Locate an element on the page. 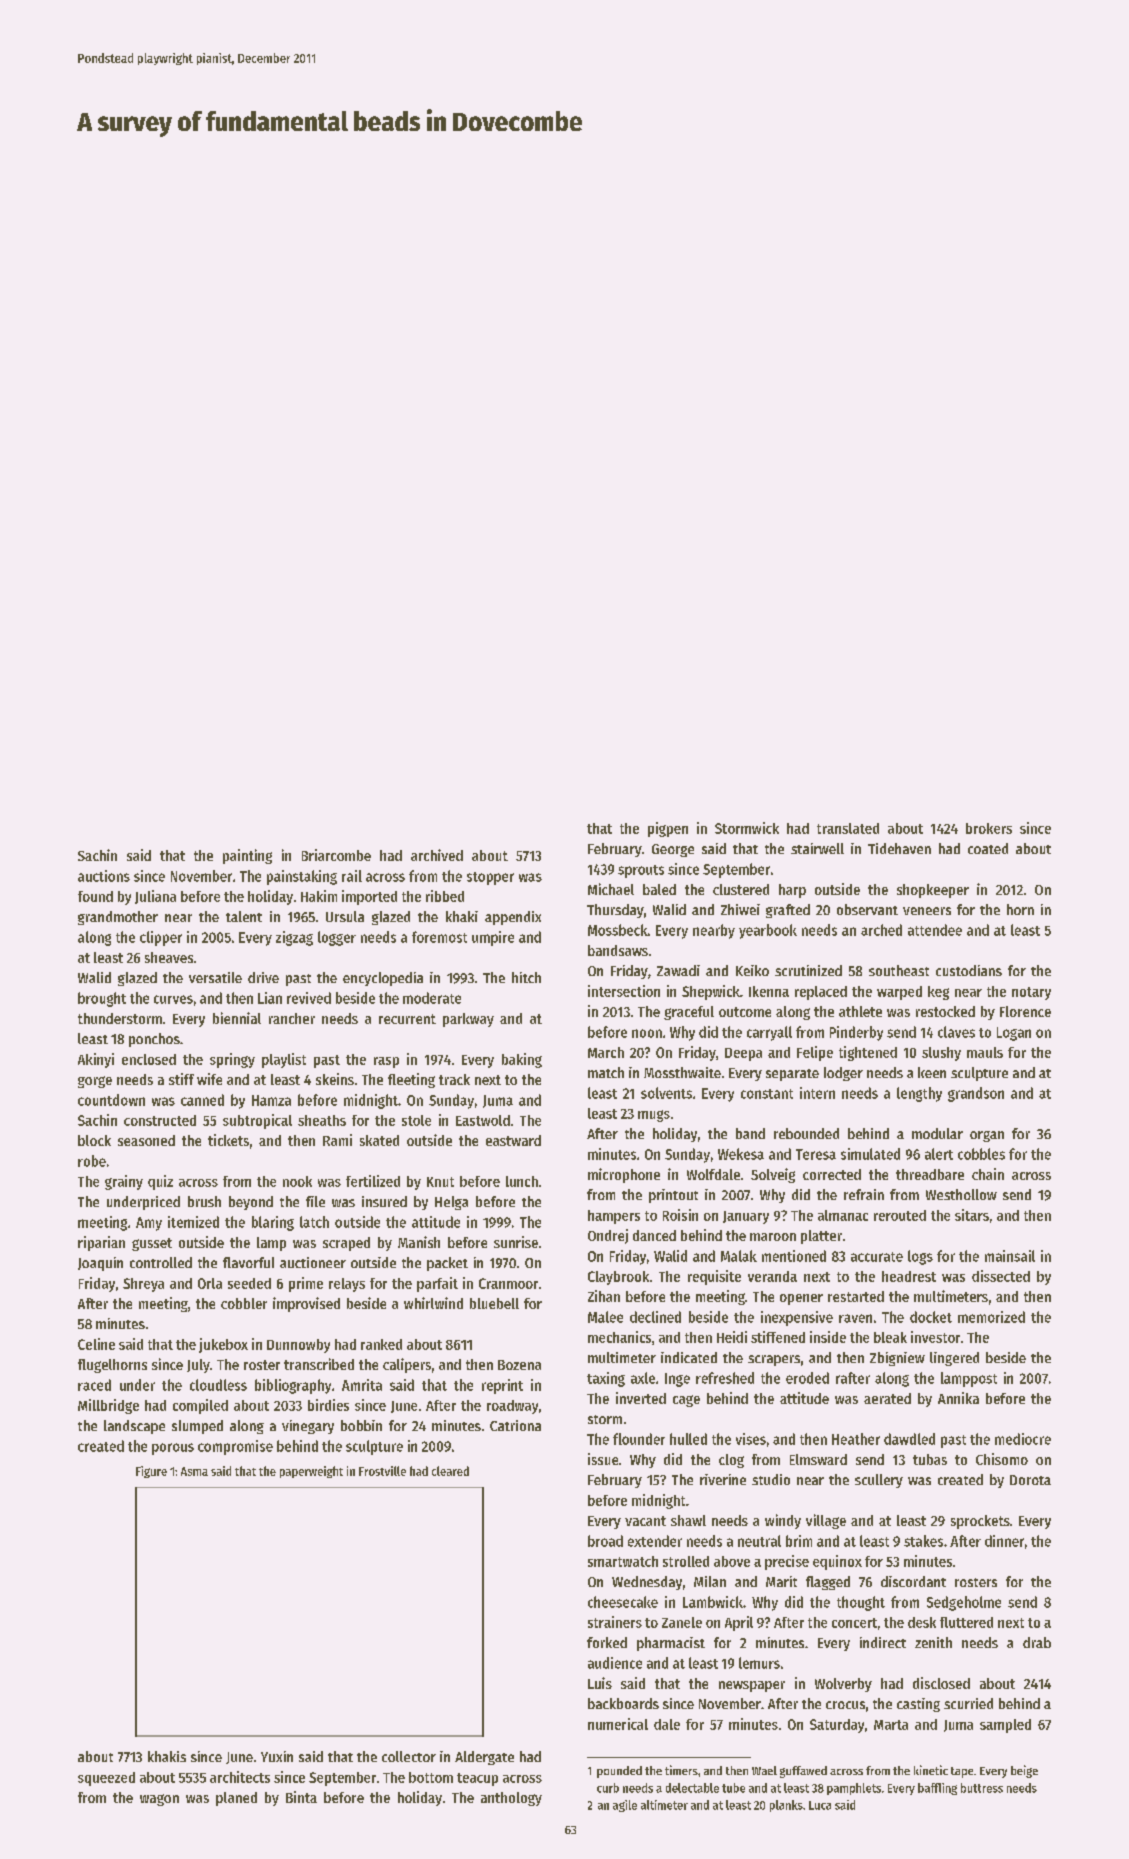 The image size is (1129, 1859). Frostville is located at coordinates (382, 1471).
